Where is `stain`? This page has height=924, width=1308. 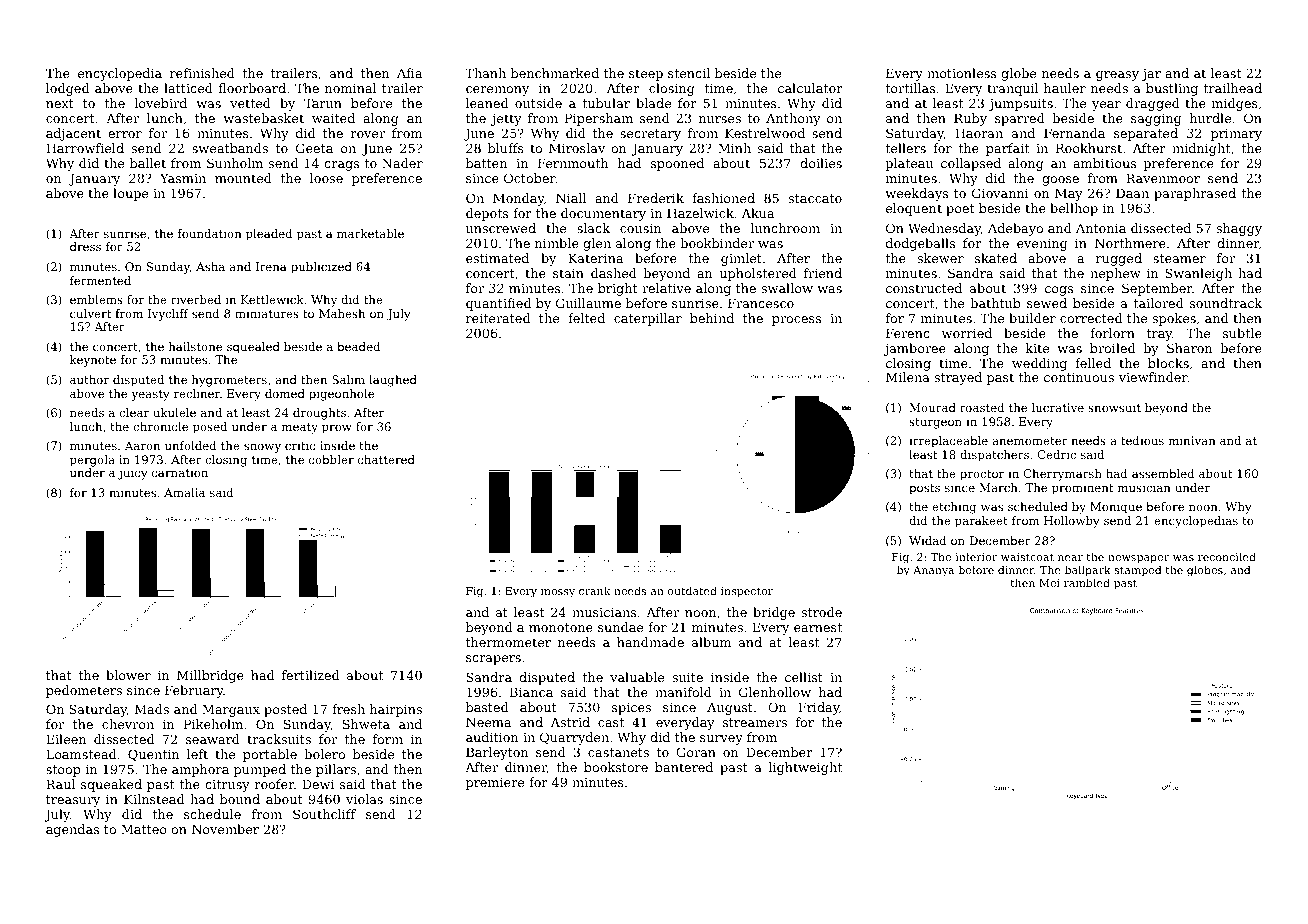 stain is located at coordinates (568, 273).
